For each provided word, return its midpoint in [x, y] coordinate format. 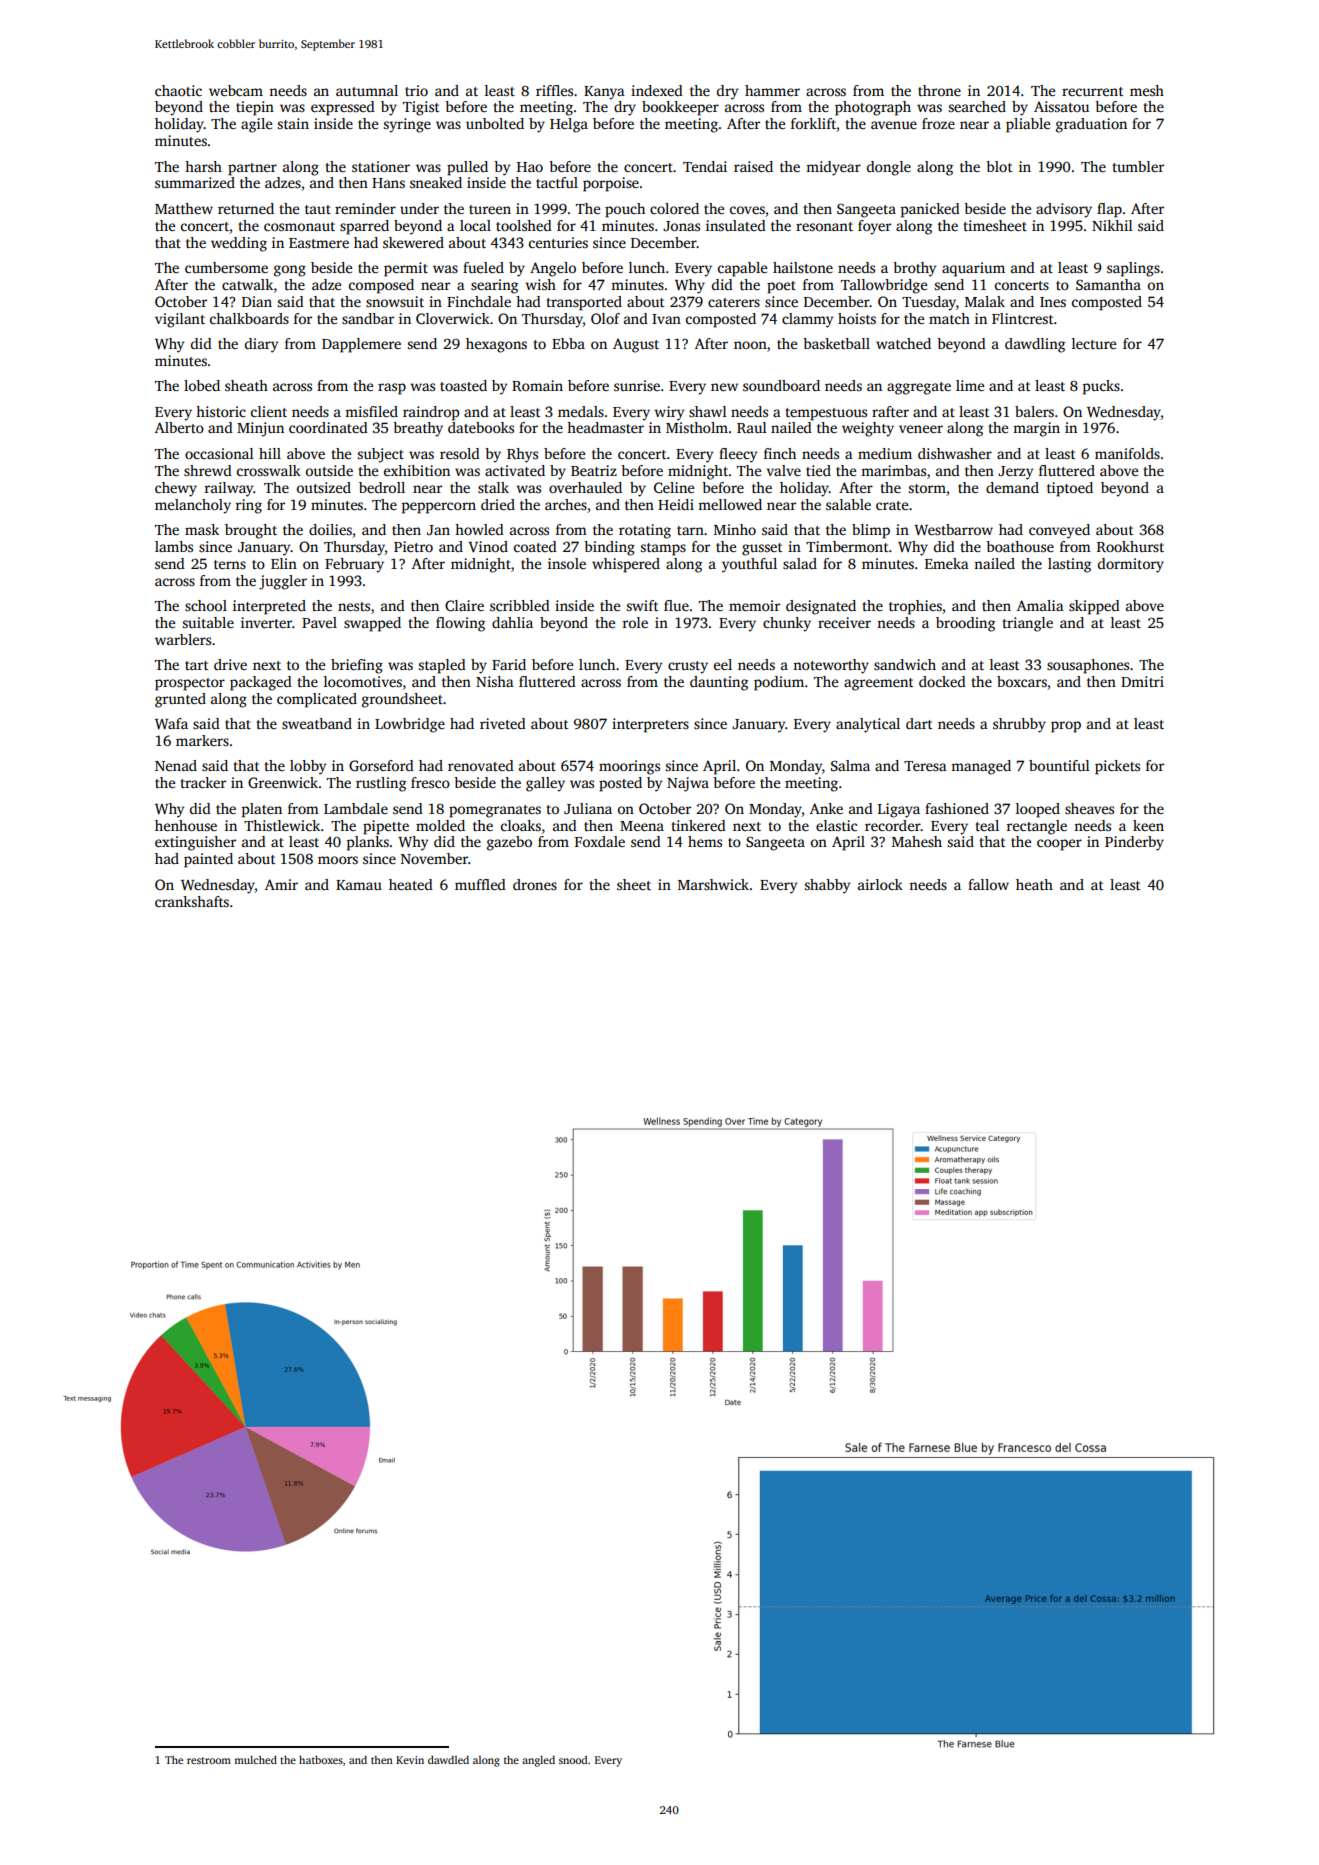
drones [535, 884]
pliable [1028, 125]
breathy [418, 429]
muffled [480, 884]
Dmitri [1142, 681]
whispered [626, 565]
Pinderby [1134, 843]
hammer [772, 90]
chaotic [178, 90]
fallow [988, 884]
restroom [209, 1760]
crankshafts [192, 901]
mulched [255, 1760]
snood [573, 1760]
